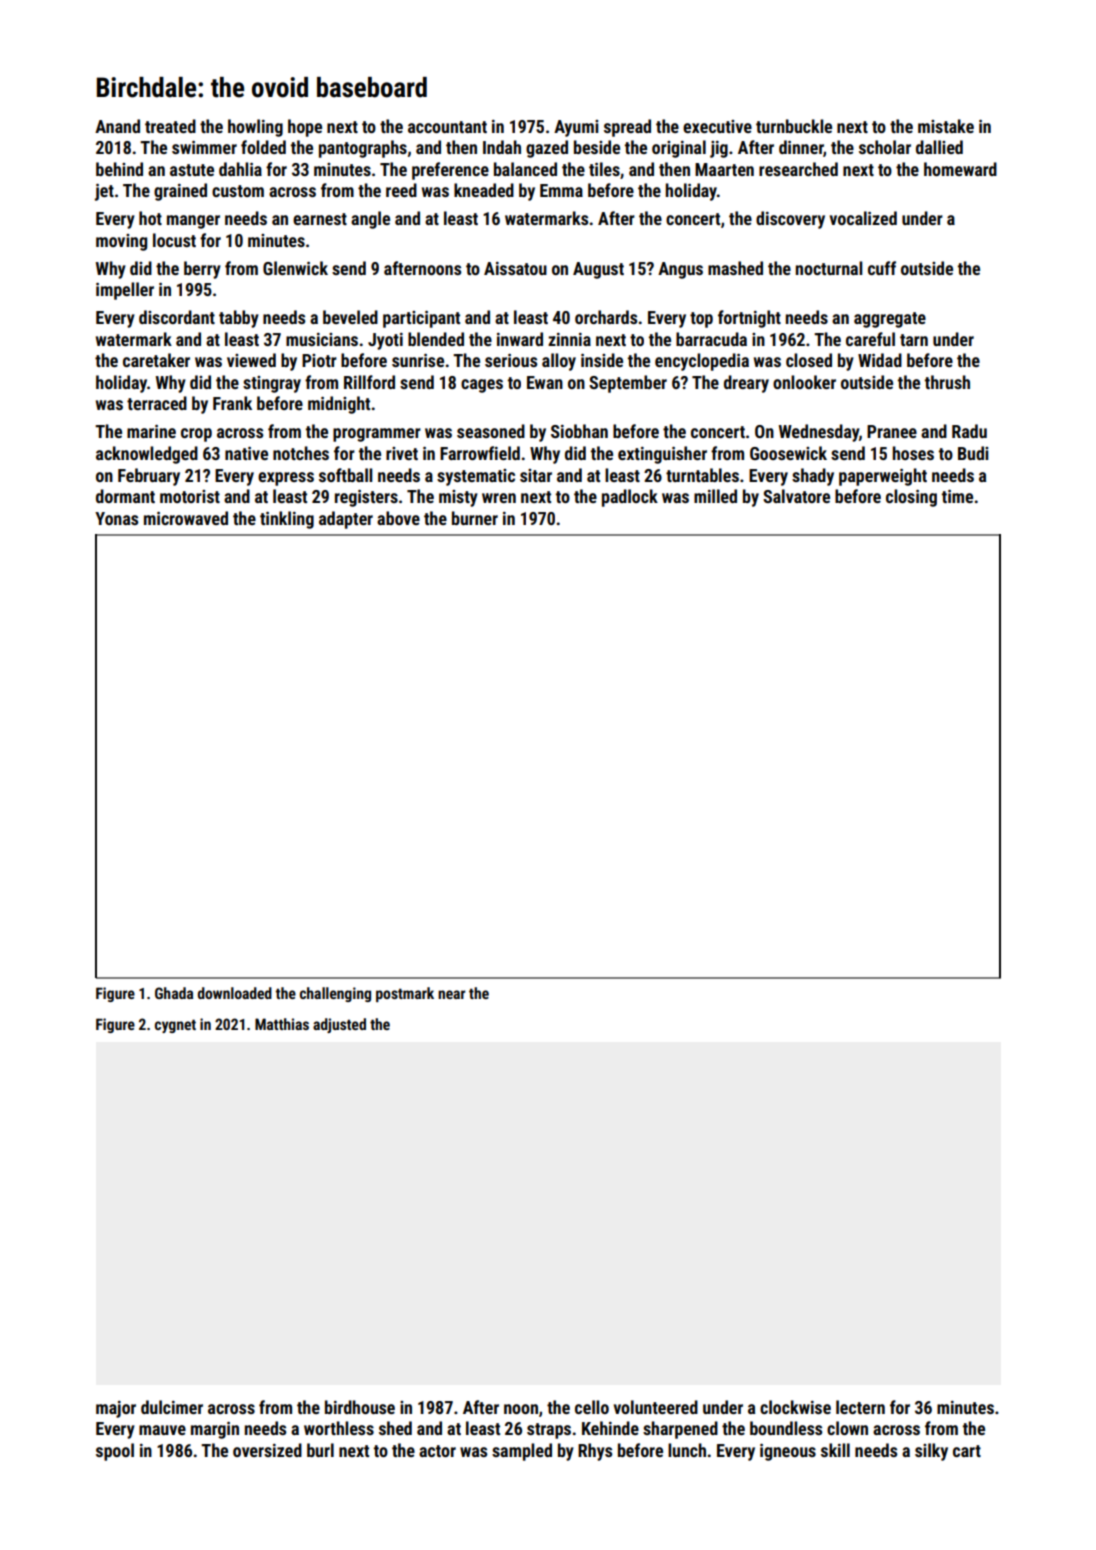  Describe the element at coordinates (576, 128) in the document. I see `Ayumi` at that location.
